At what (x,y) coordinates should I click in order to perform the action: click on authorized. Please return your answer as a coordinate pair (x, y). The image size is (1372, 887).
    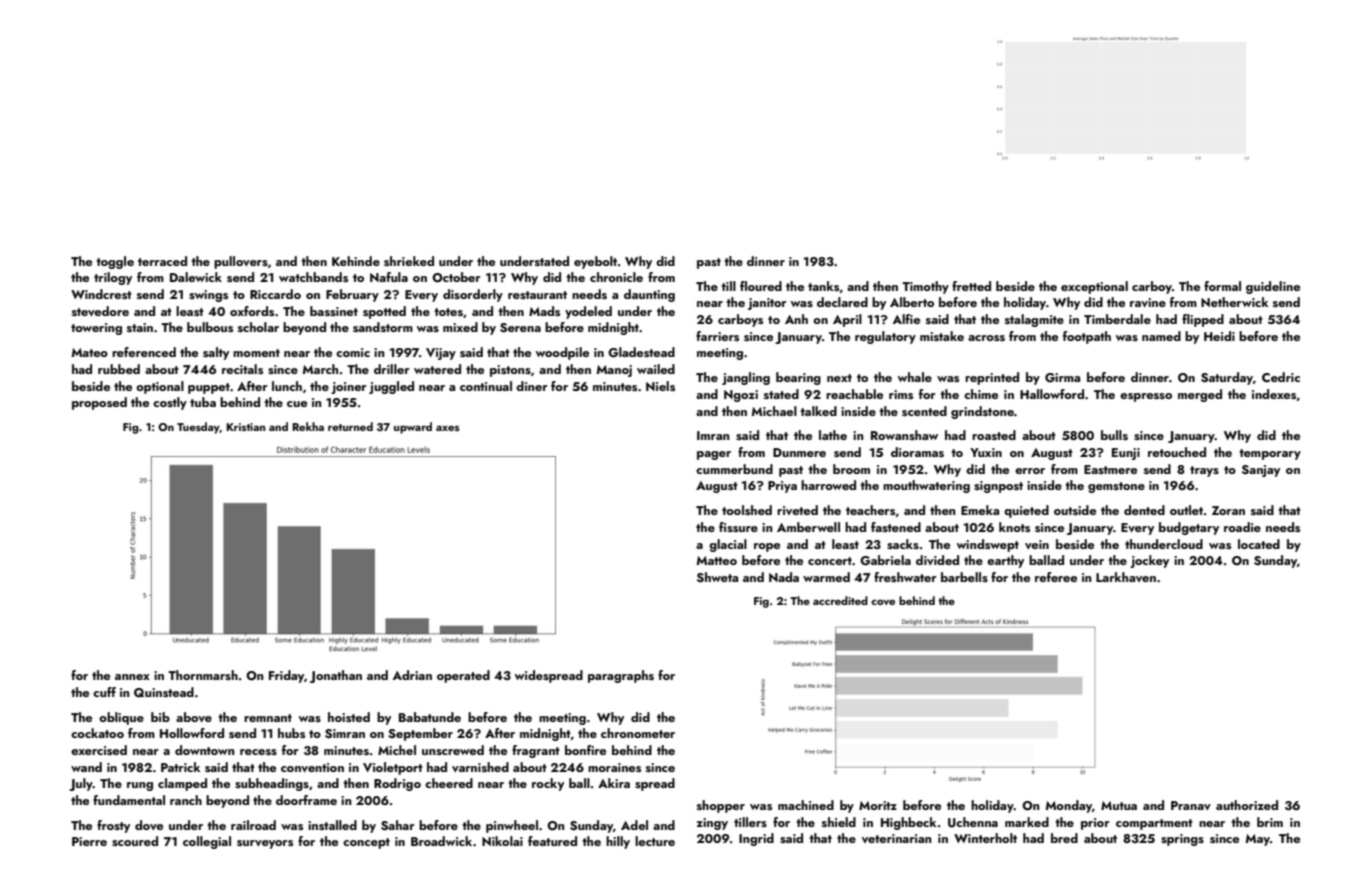
    Looking at the image, I should click on (1247, 805).
